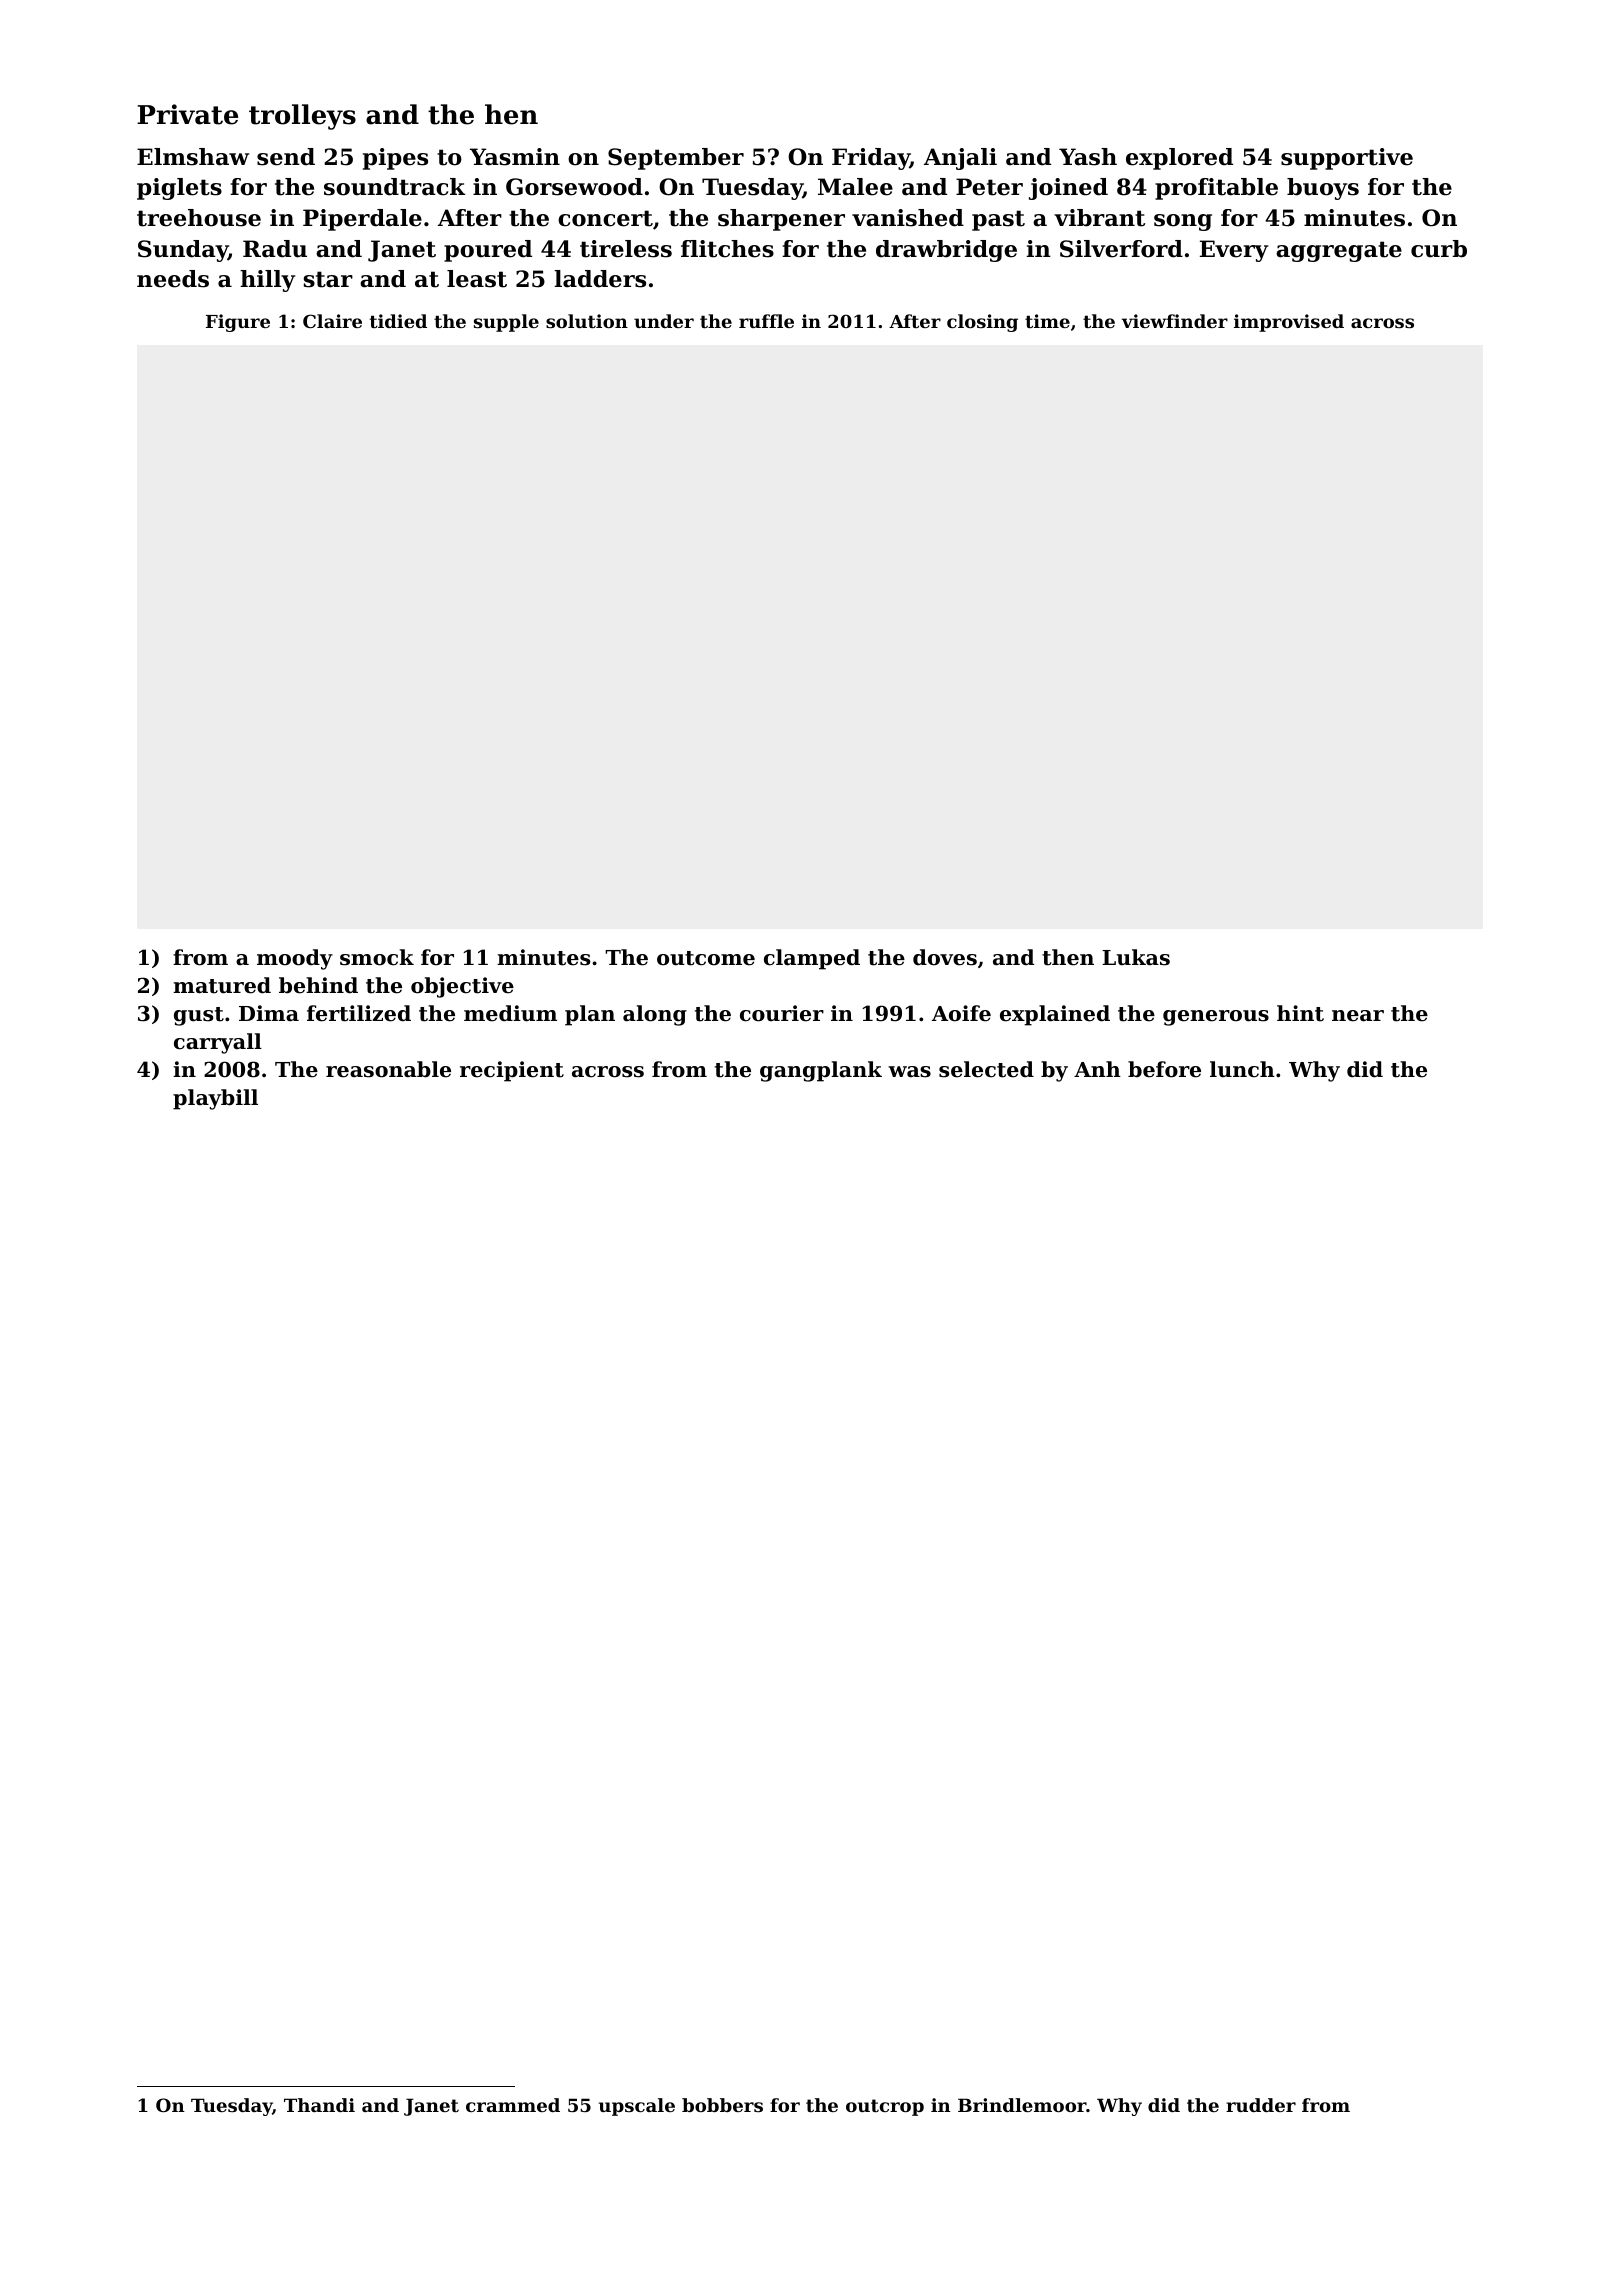  What do you see at coordinates (1347, 159) in the image?
I see `supportive` at bounding box center [1347, 159].
